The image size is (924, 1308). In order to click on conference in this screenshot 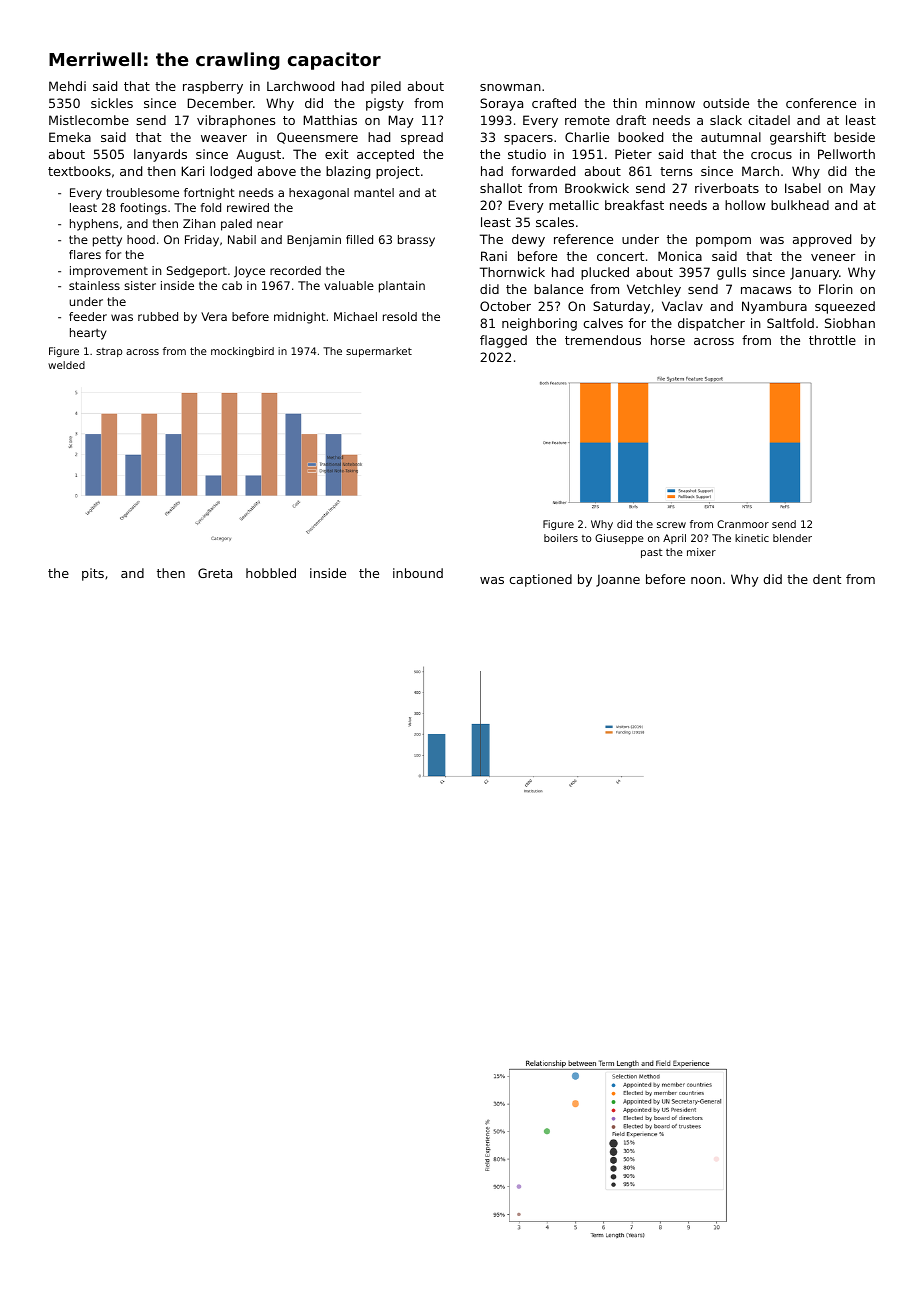, I will do `click(821, 103)`.
